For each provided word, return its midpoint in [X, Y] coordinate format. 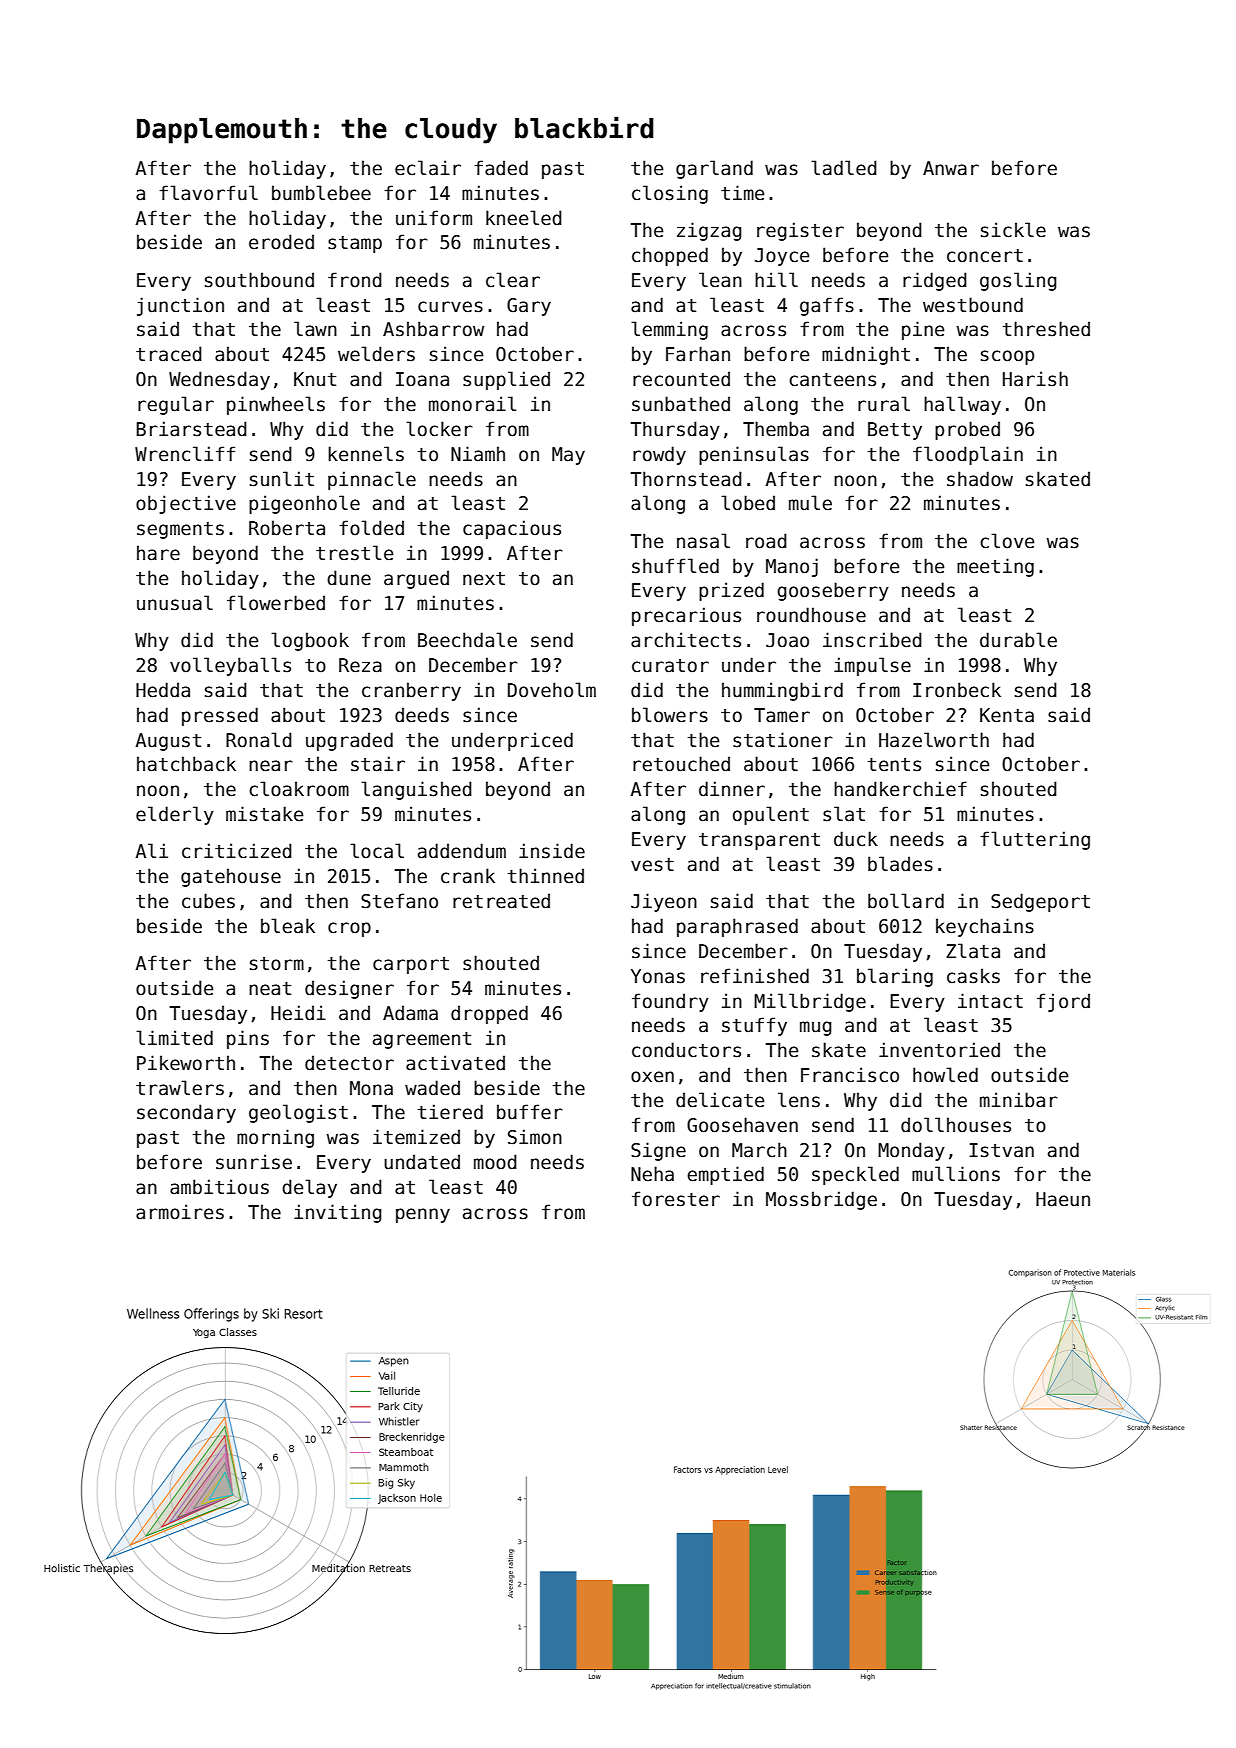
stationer [783, 740]
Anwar [951, 168]
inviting [338, 1213]
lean [720, 280]
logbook [310, 641]
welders [376, 354]
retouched [681, 764]
